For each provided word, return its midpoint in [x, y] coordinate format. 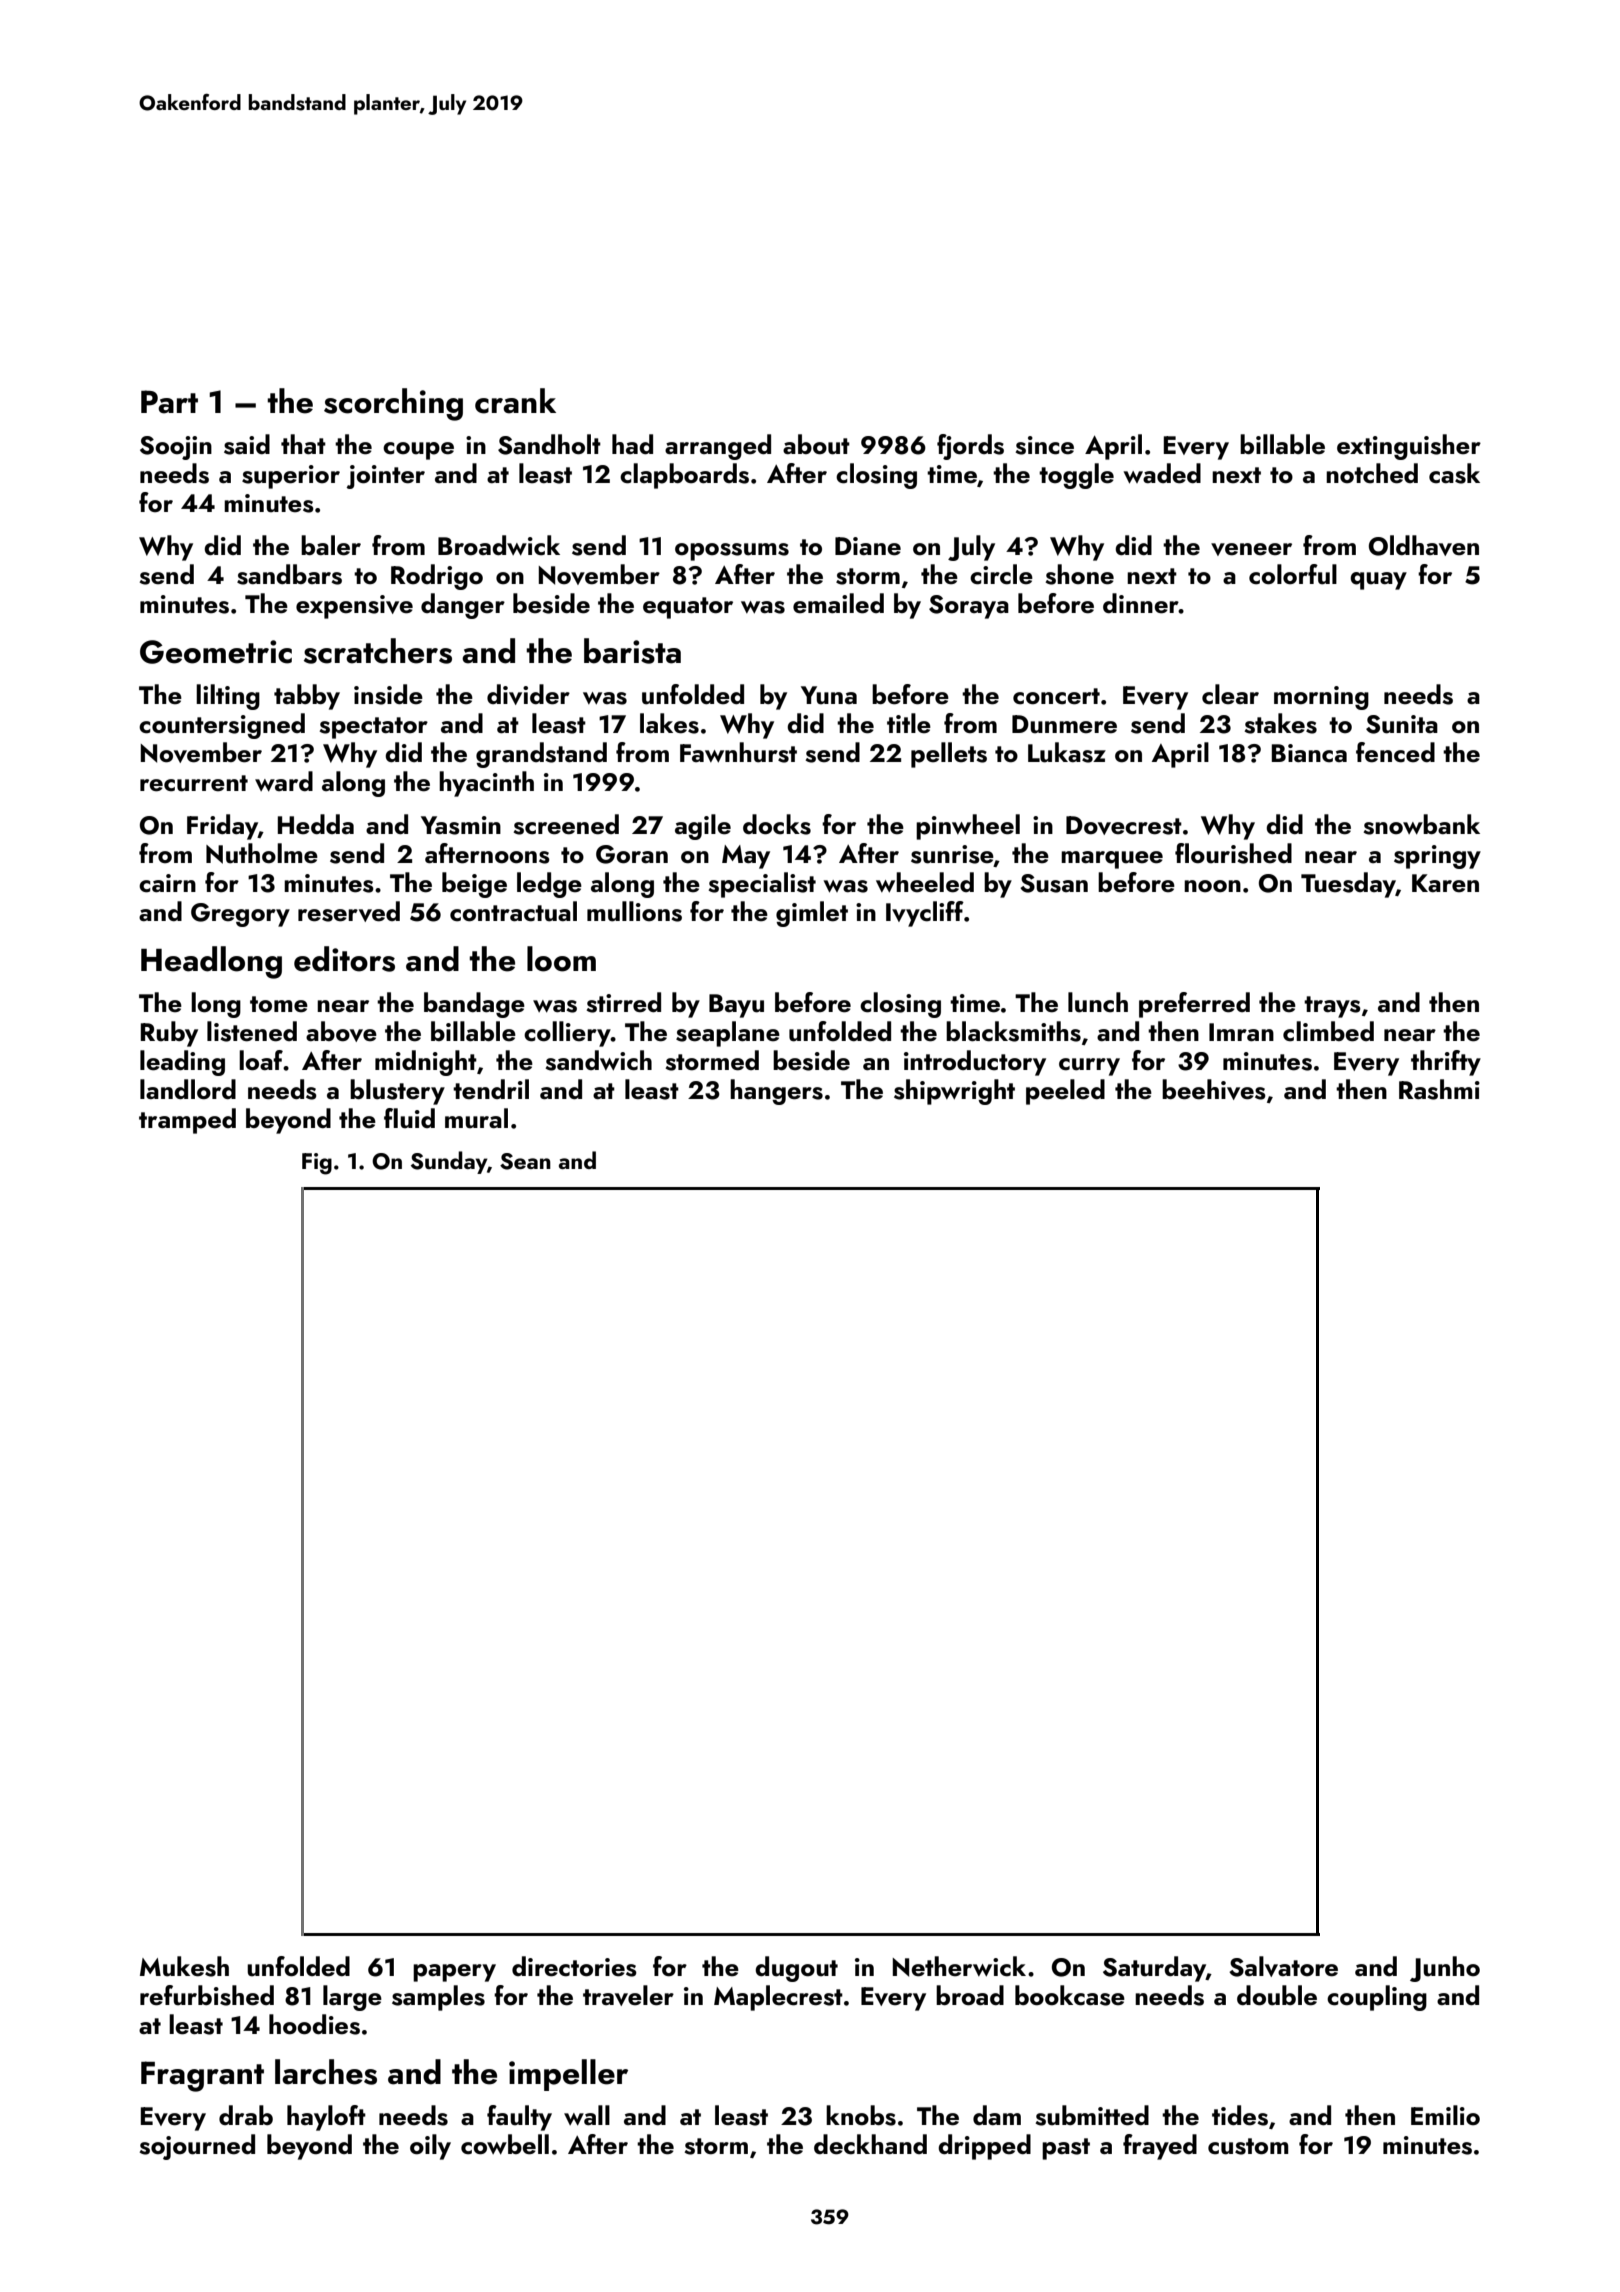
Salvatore [1283, 1966]
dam [997, 2115]
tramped [187, 1121]
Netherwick [959, 1966]
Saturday [1154, 1969]
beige [474, 885]
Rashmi [1439, 1089]
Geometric [216, 652]
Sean [525, 1161]
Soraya [969, 607]
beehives [1214, 1089]
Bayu [736, 1006]
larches [326, 2072]
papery [454, 1973]
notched [1372, 473]
